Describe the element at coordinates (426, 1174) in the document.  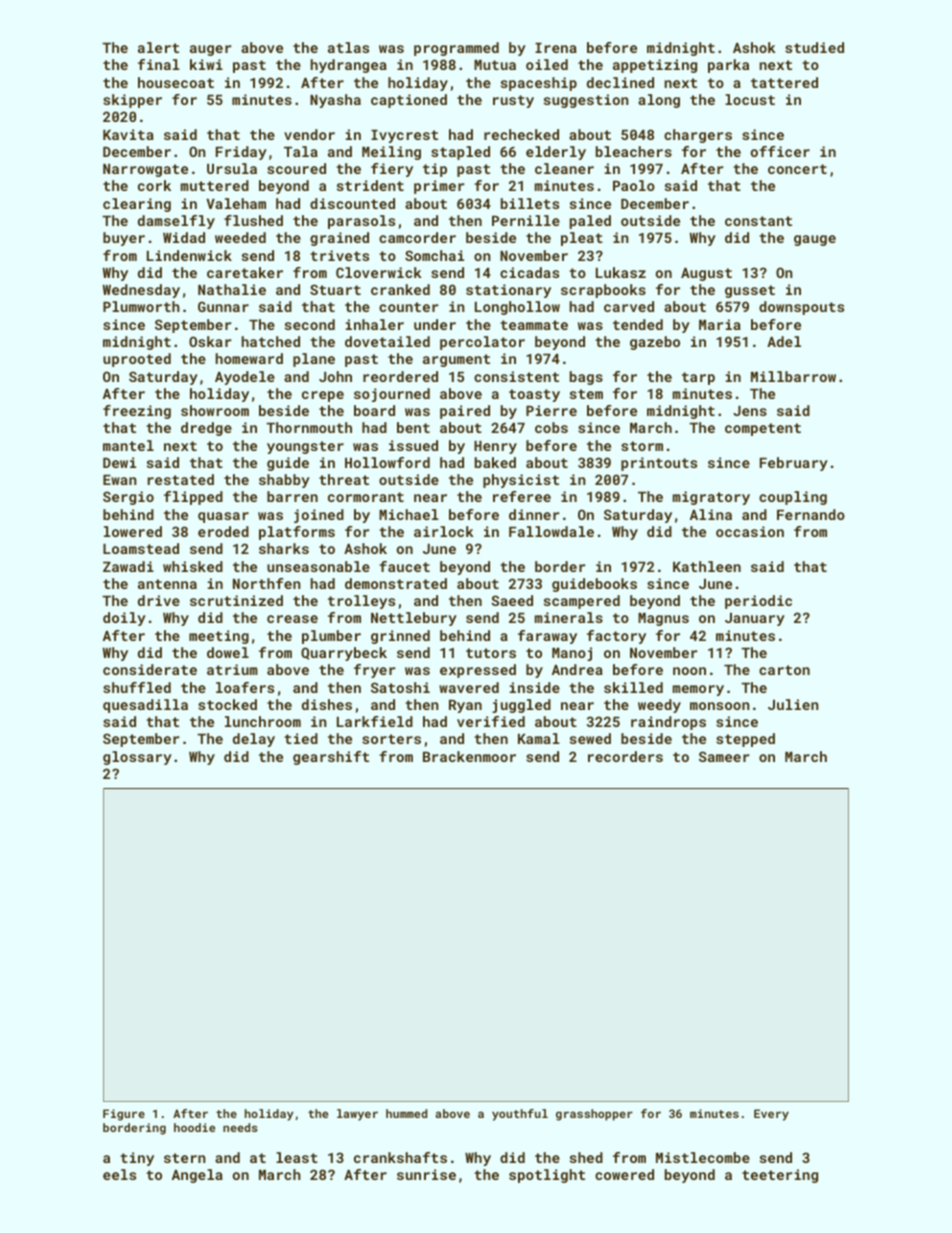
I see `sunrise` at that location.
